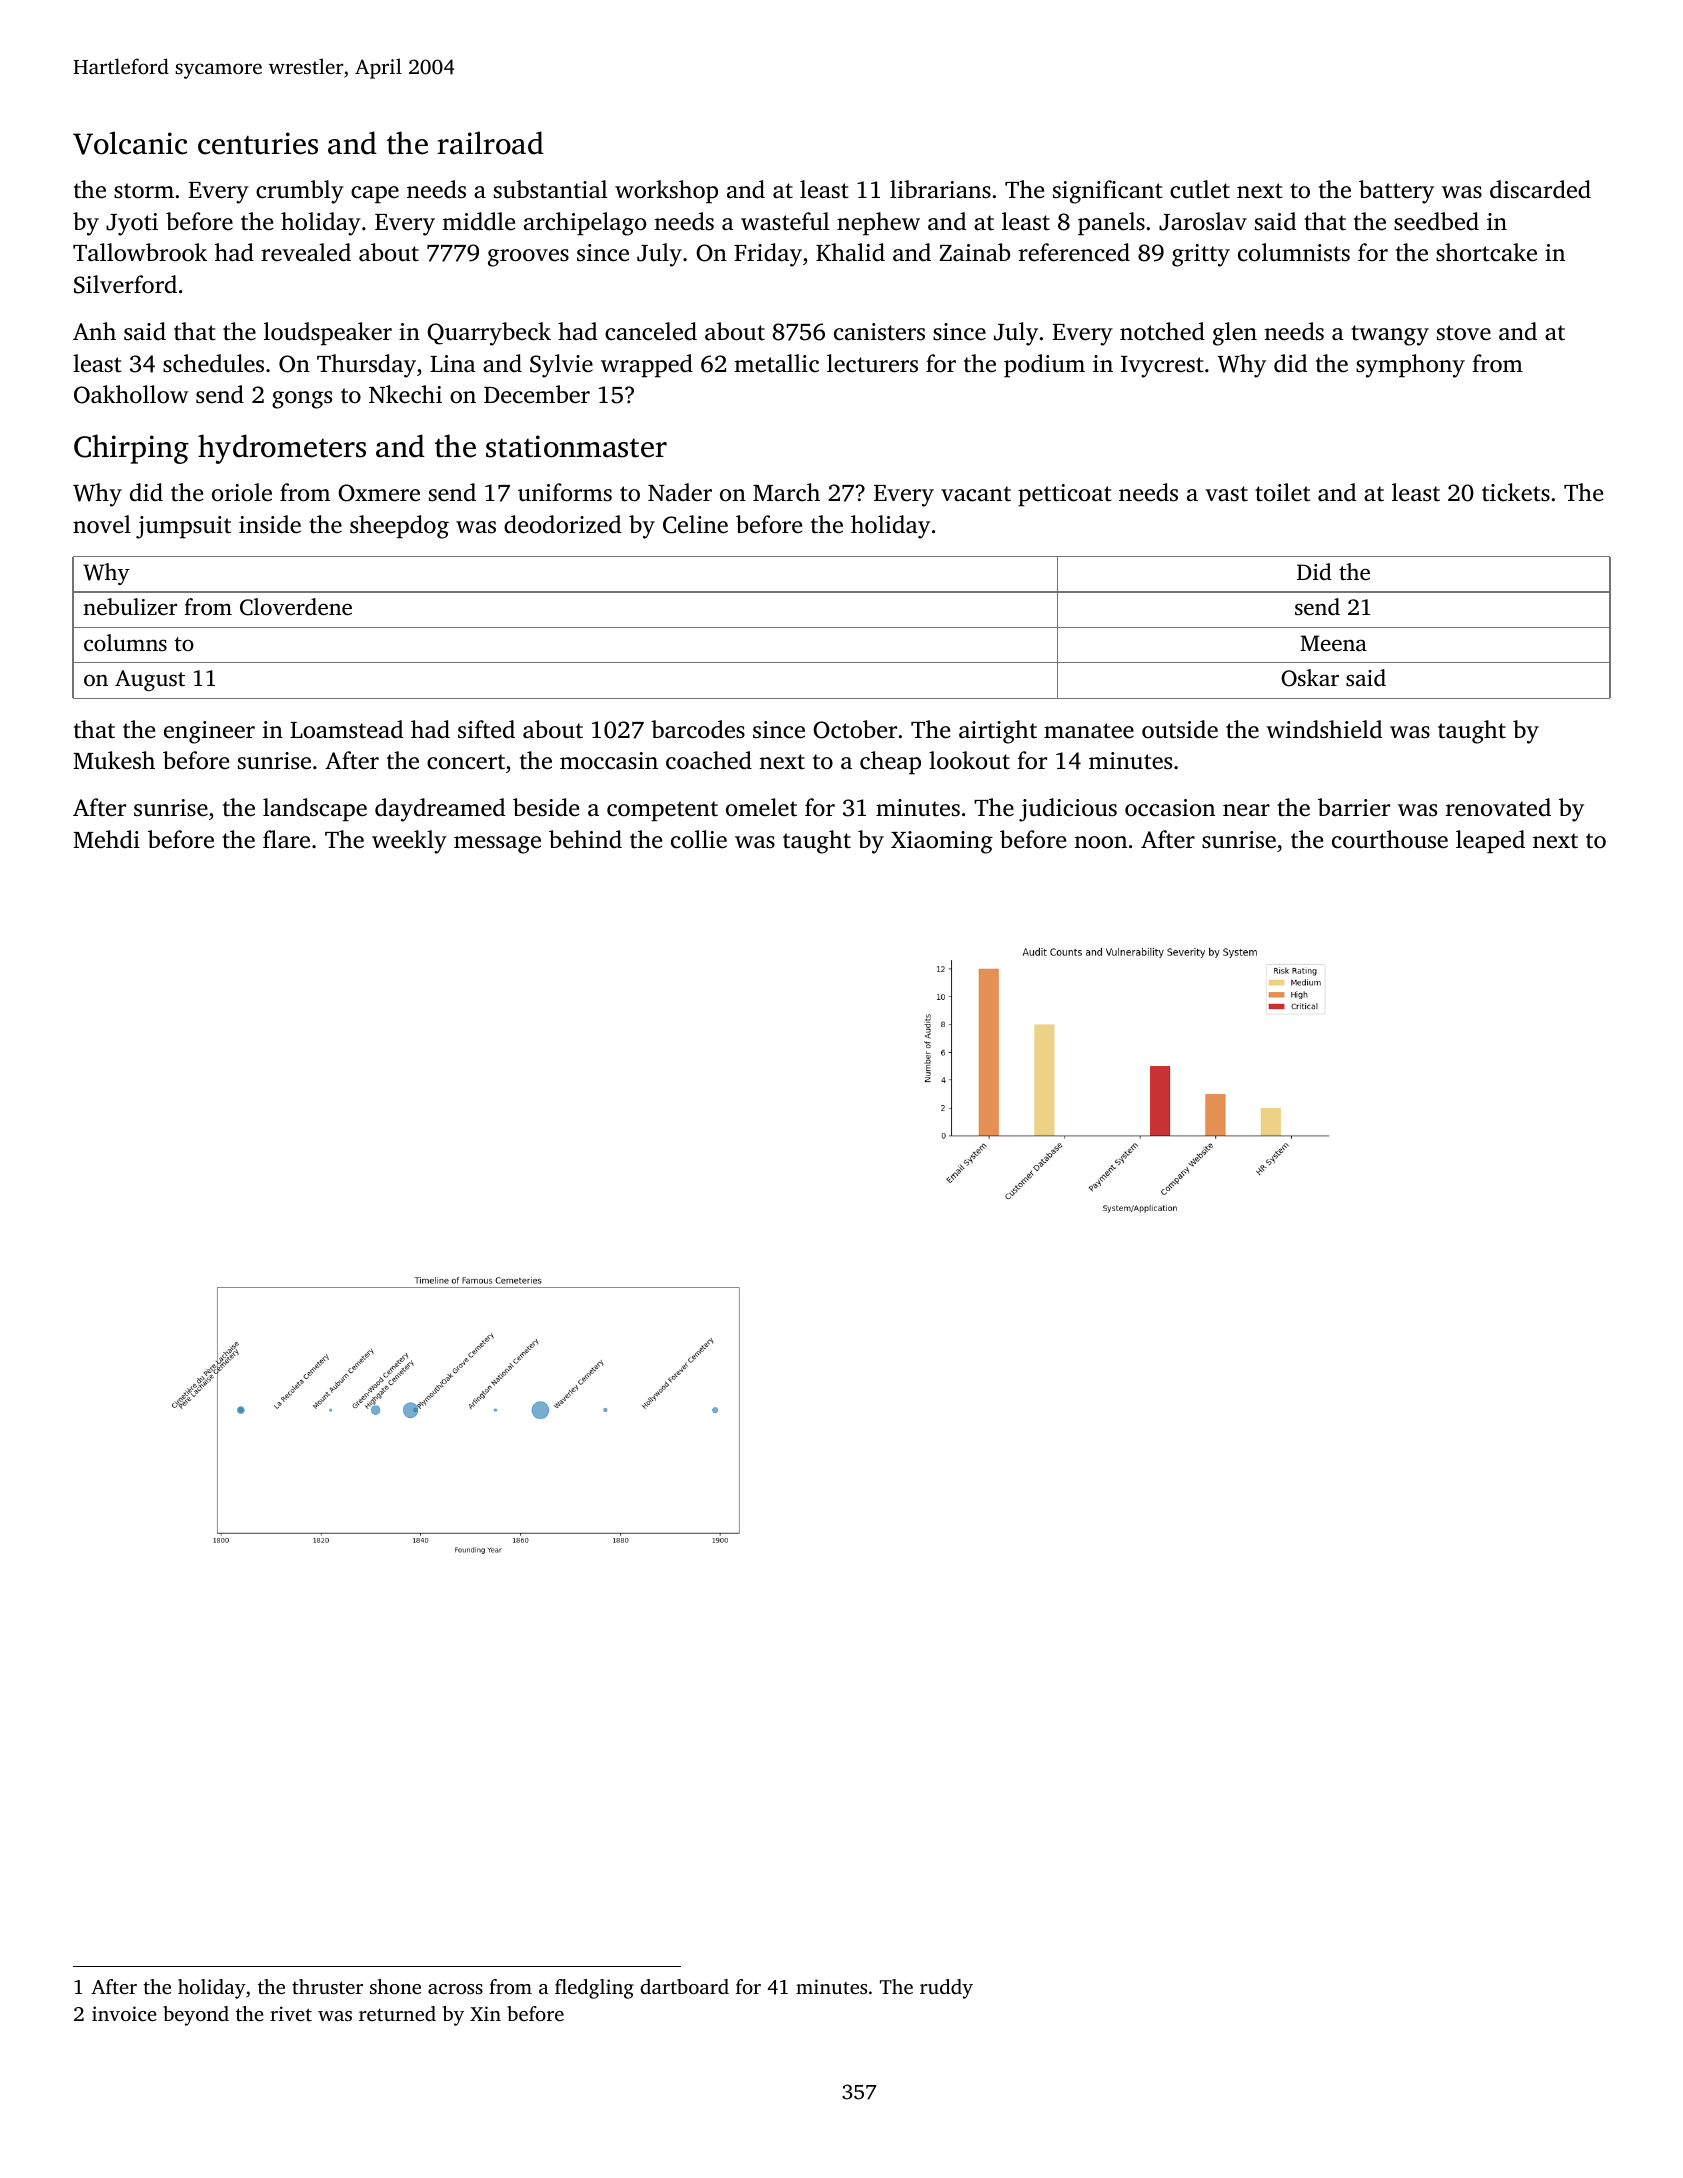  What do you see at coordinates (1490, 842) in the screenshot?
I see `leaped` at bounding box center [1490, 842].
